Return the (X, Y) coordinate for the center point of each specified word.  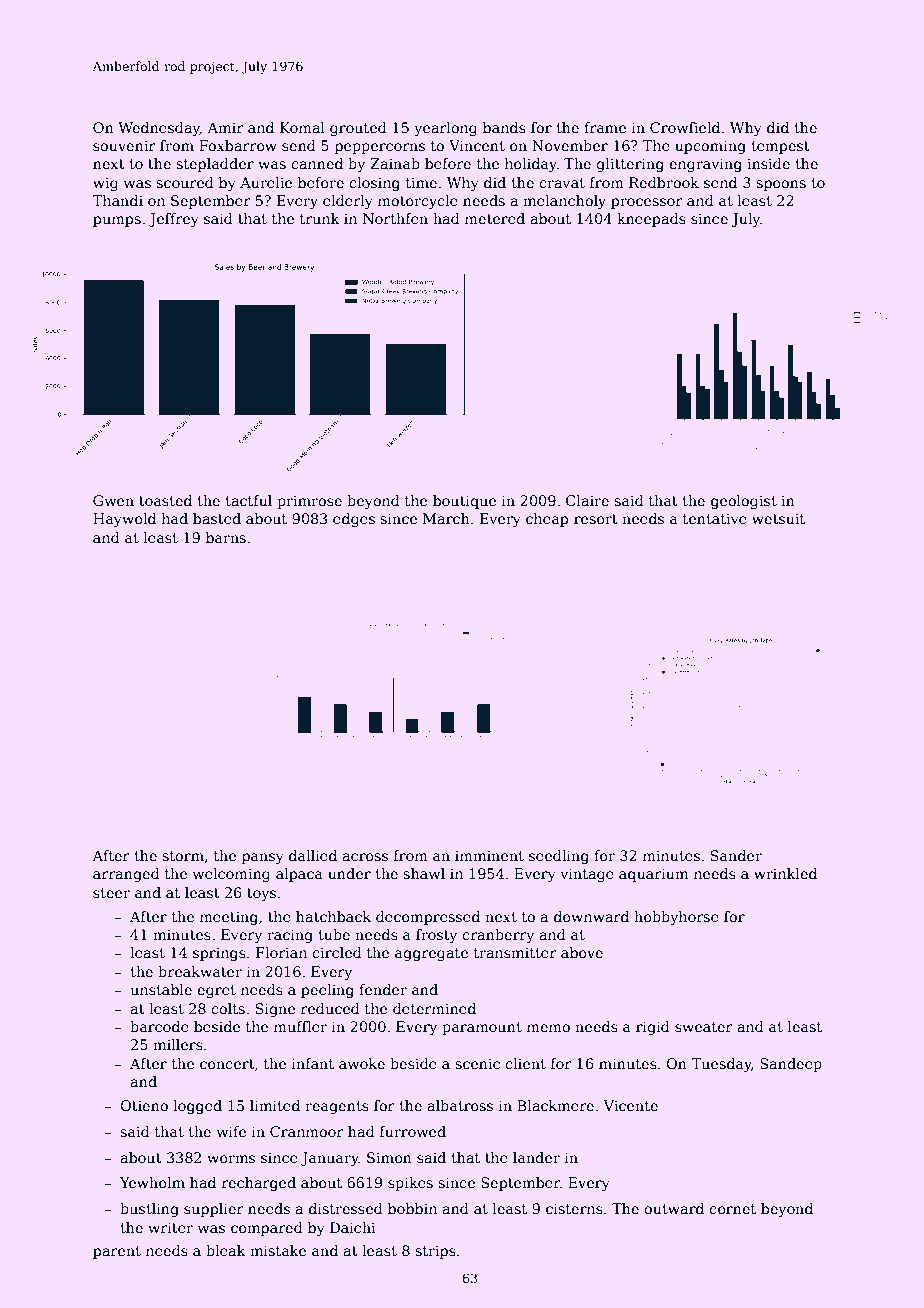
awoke (362, 1063)
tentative (715, 518)
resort (596, 519)
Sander (736, 855)
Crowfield (685, 127)
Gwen (113, 500)
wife (231, 1131)
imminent (489, 855)
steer (111, 893)
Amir (225, 127)
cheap (547, 520)
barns (226, 537)
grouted (358, 129)
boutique (464, 502)
